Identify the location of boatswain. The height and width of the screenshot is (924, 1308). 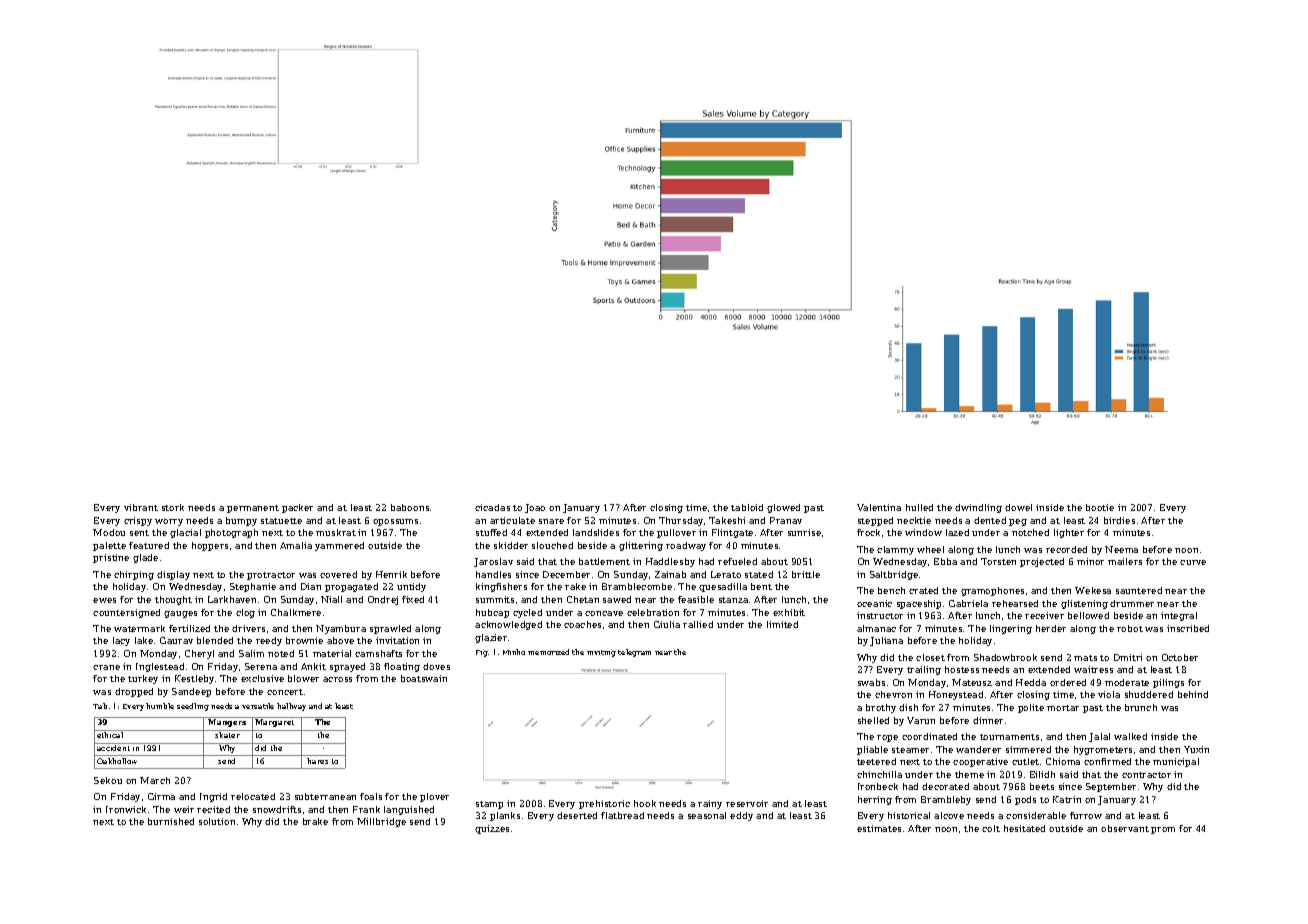
(424, 678).
